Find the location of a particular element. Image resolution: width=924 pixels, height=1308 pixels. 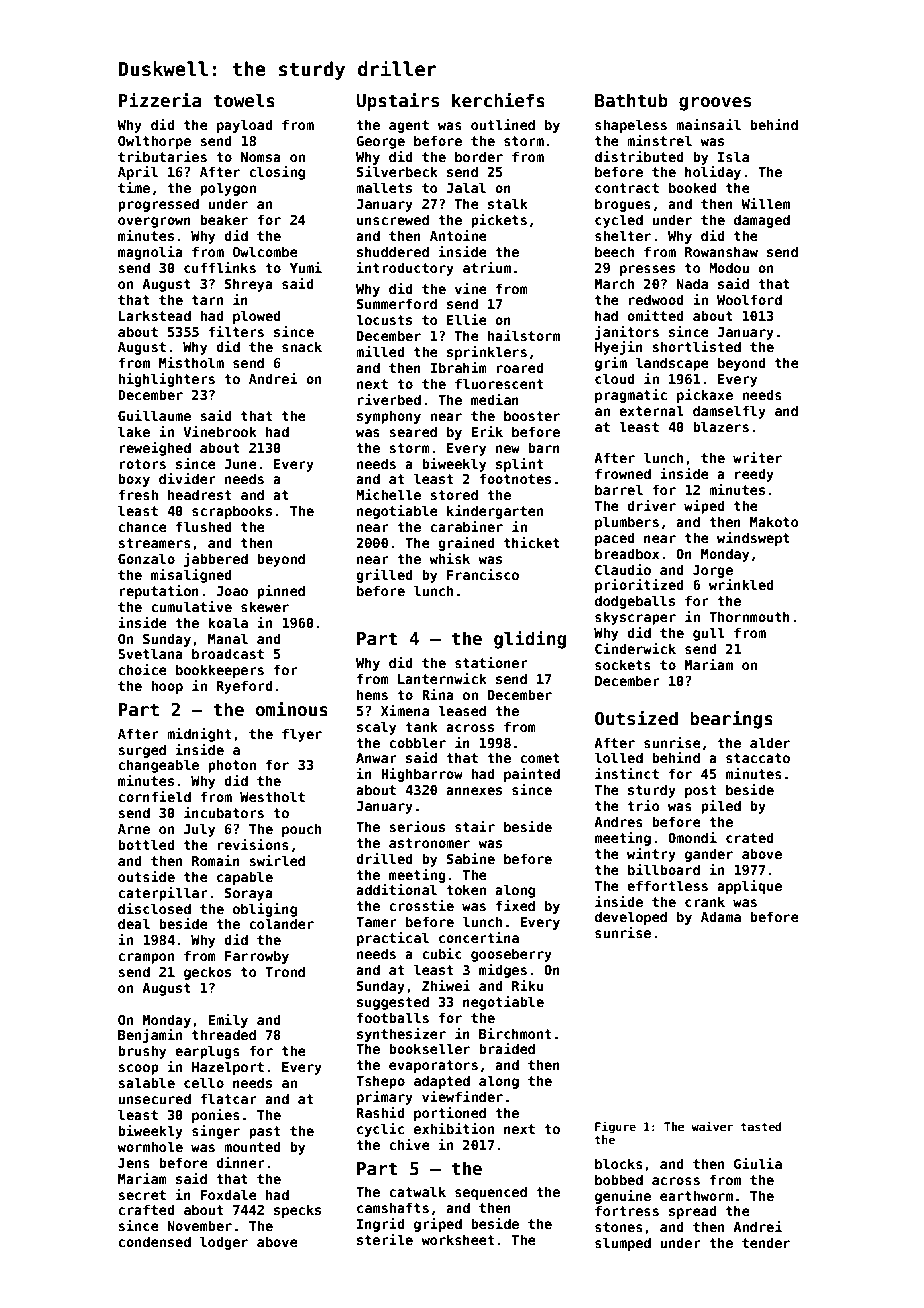

stored is located at coordinates (454, 494).
